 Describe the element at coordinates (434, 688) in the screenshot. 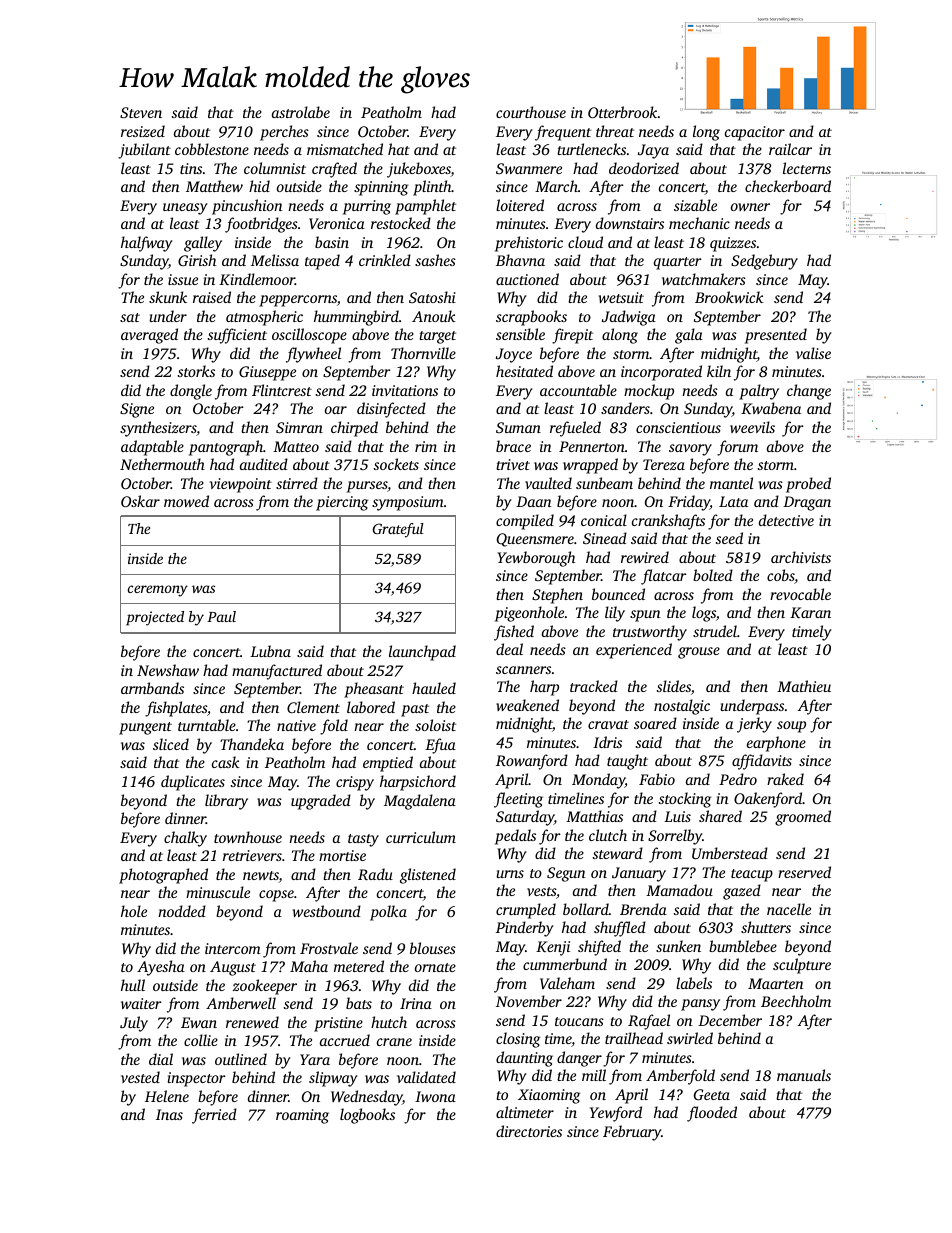

I see `hauled` at that location.
